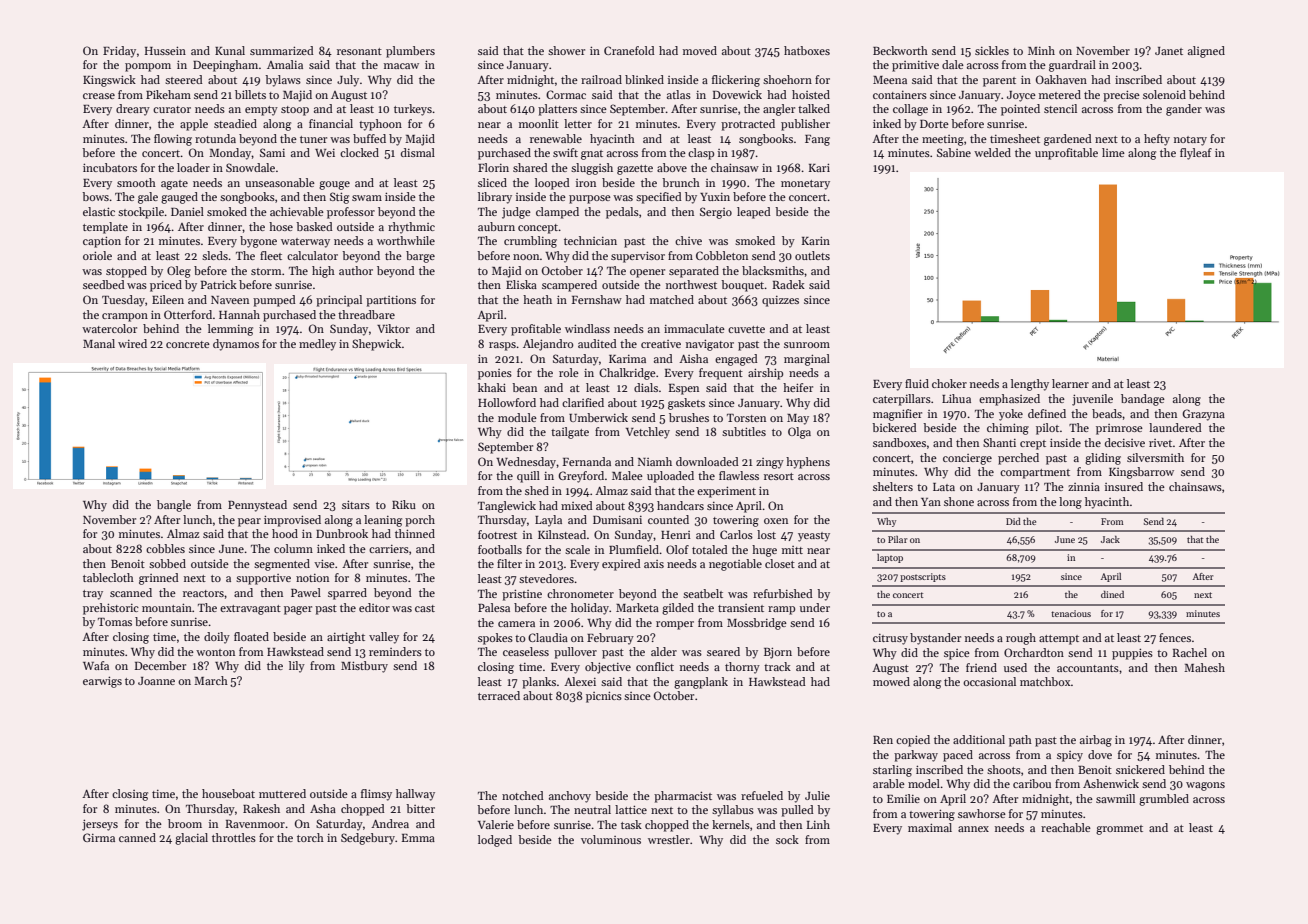  What do you see at coordinates (1203, 415) in the screenshot?
I see `Grazyna` at bounding box center [1203, 415].
